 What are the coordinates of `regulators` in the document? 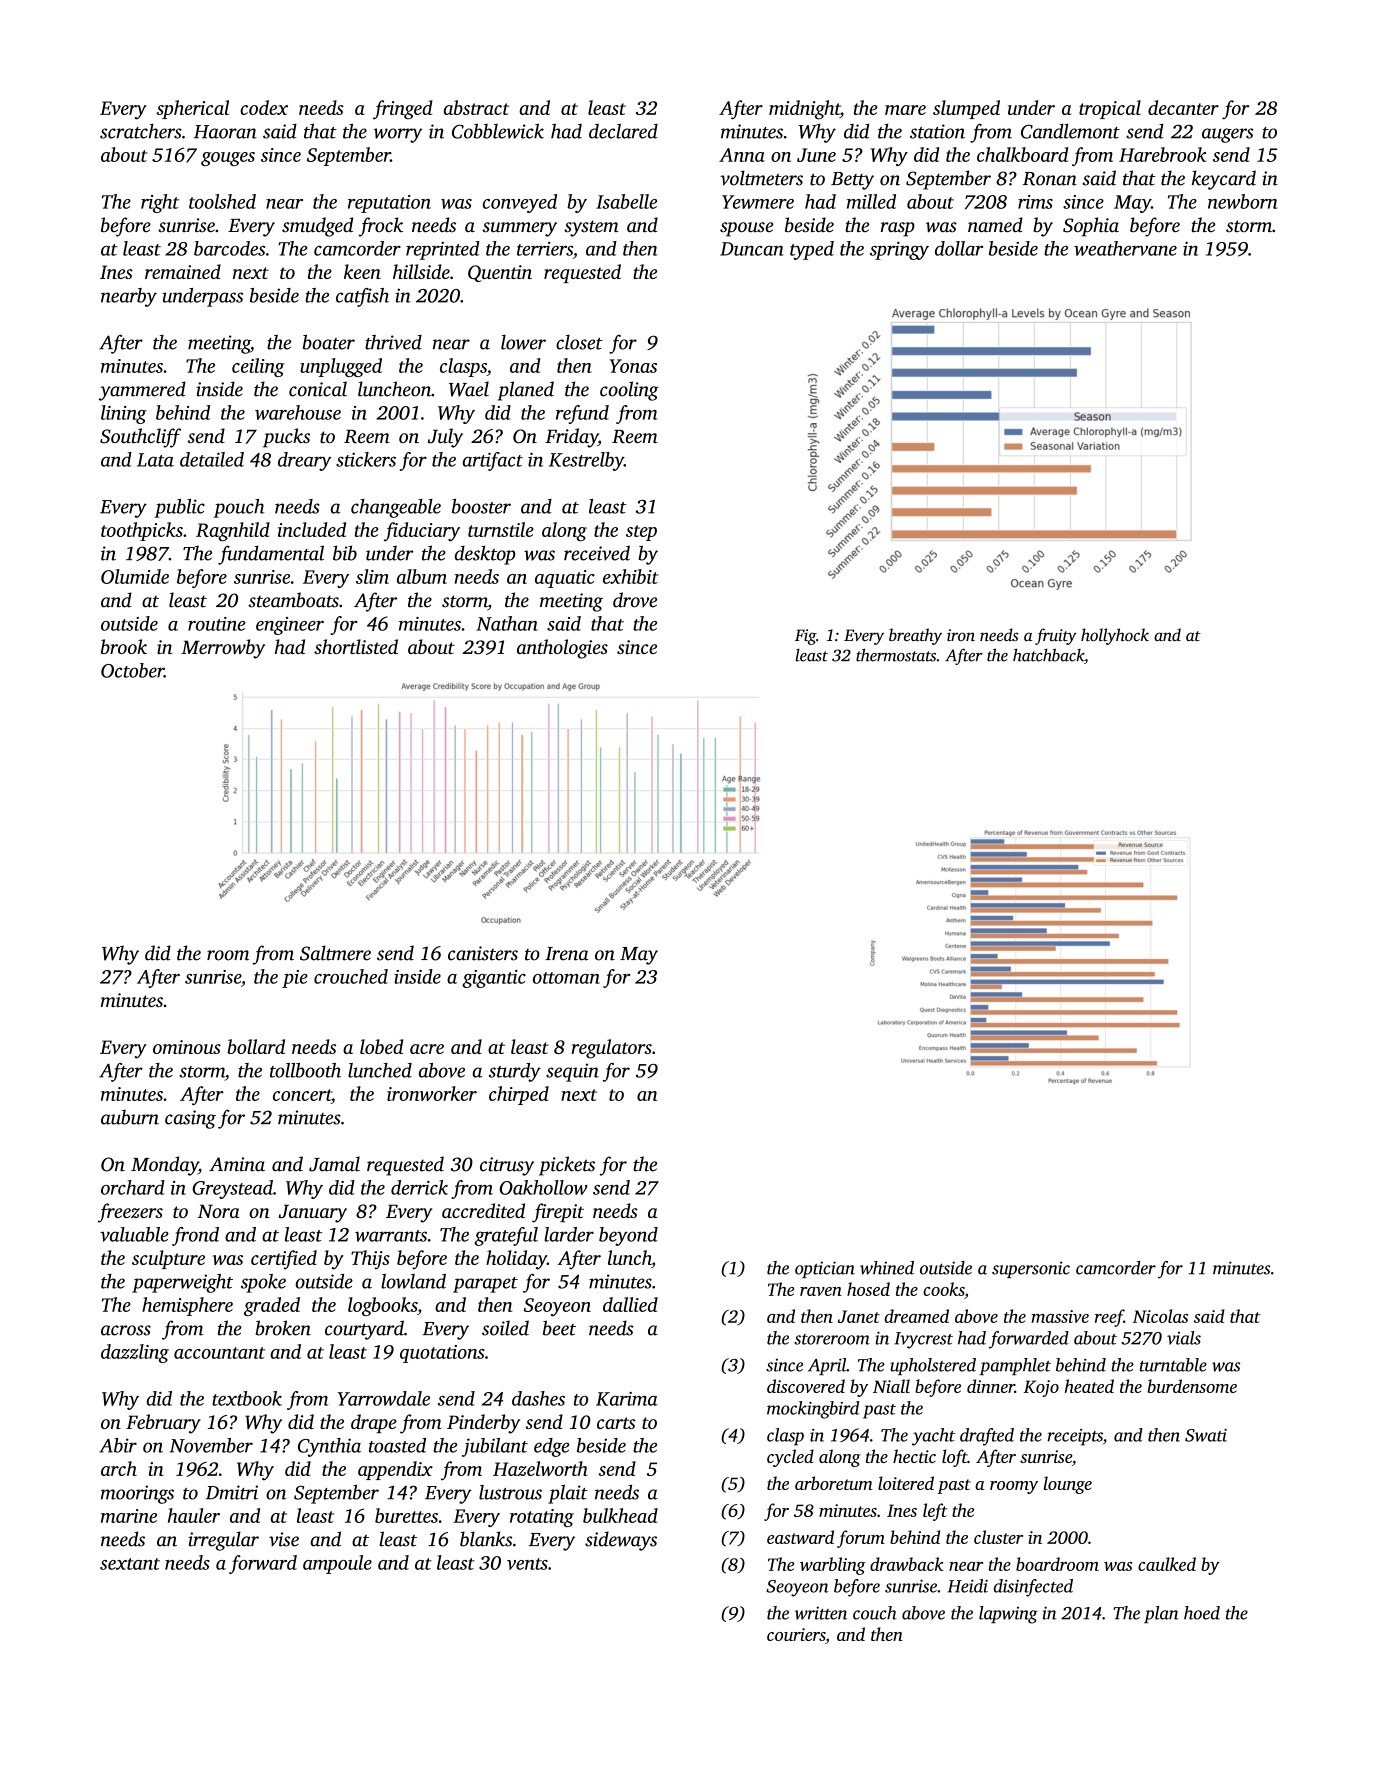 It's located at (611, 1049).
